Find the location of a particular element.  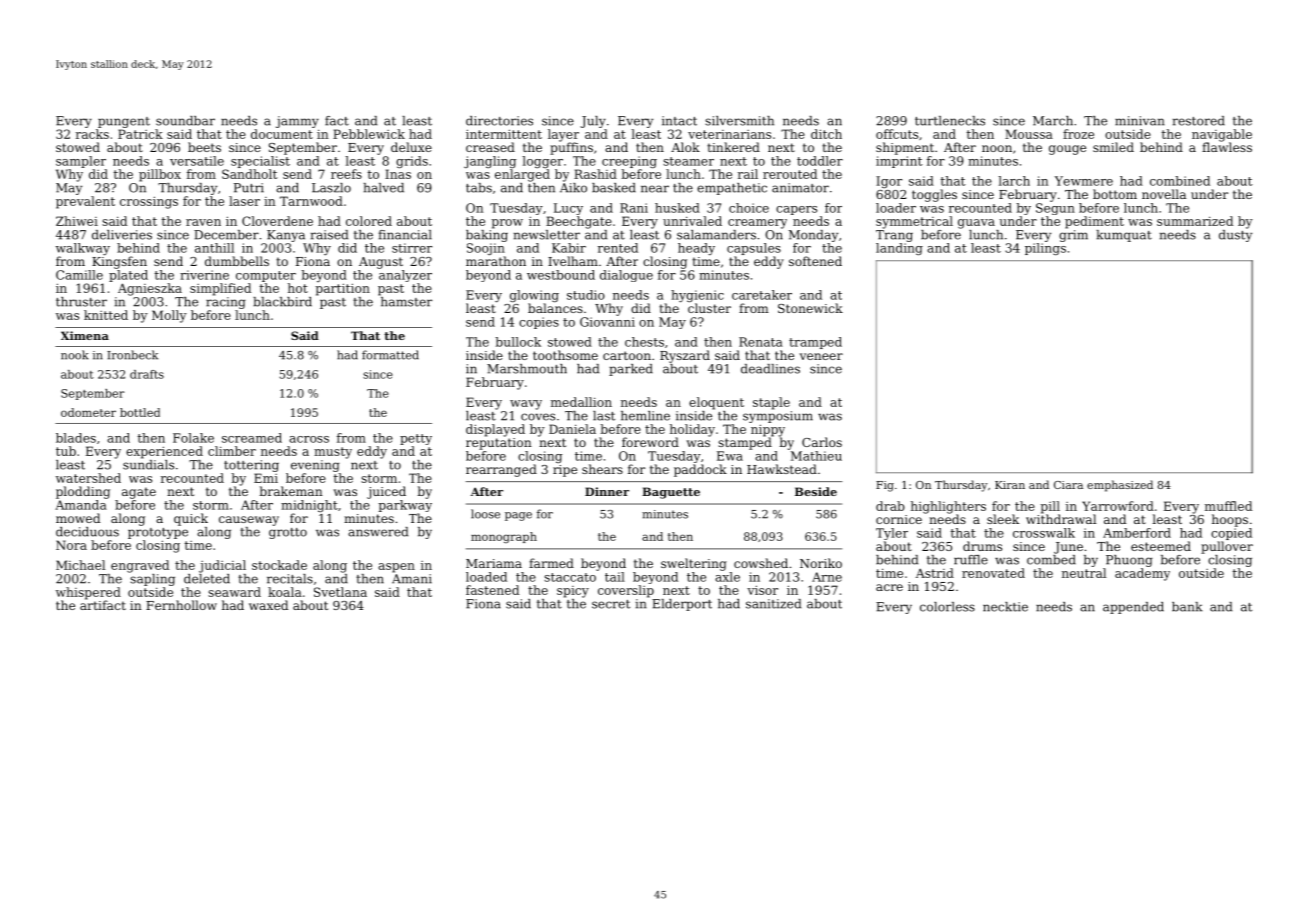

staple is located at coordinates (771, 403).
